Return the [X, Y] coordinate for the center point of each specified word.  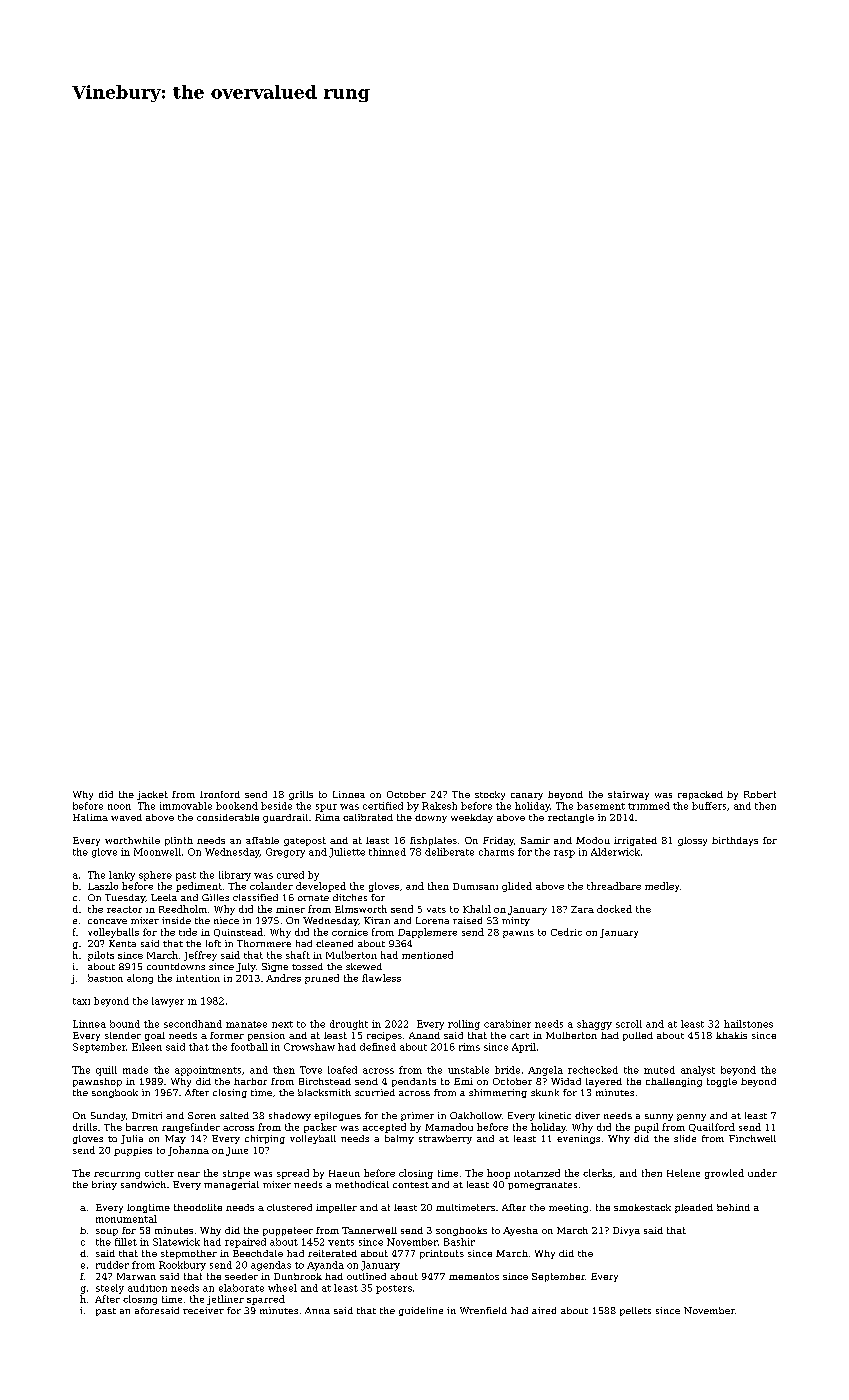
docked [614, 909]
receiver [203, 1310]
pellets [635, 1311]
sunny [659, 1117]
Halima [90, 817]
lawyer [168, 1002]
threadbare [614, 886]
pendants [414, 1082]
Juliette [347, 853]
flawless [381, 978]
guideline [421, 1311]
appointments [208, 1071]
